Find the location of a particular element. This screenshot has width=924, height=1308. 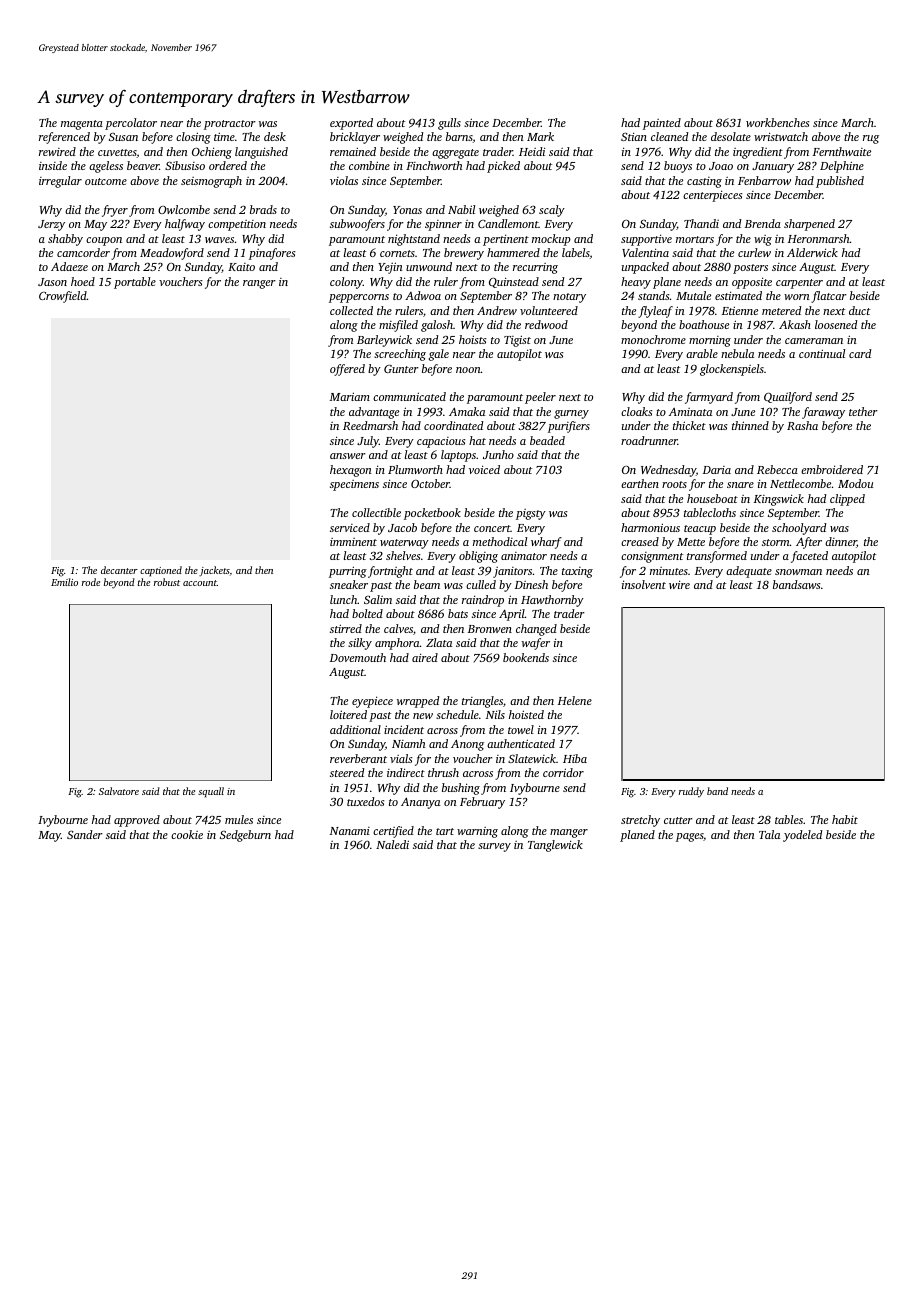

Sander is located at coordinates (85, 834).
